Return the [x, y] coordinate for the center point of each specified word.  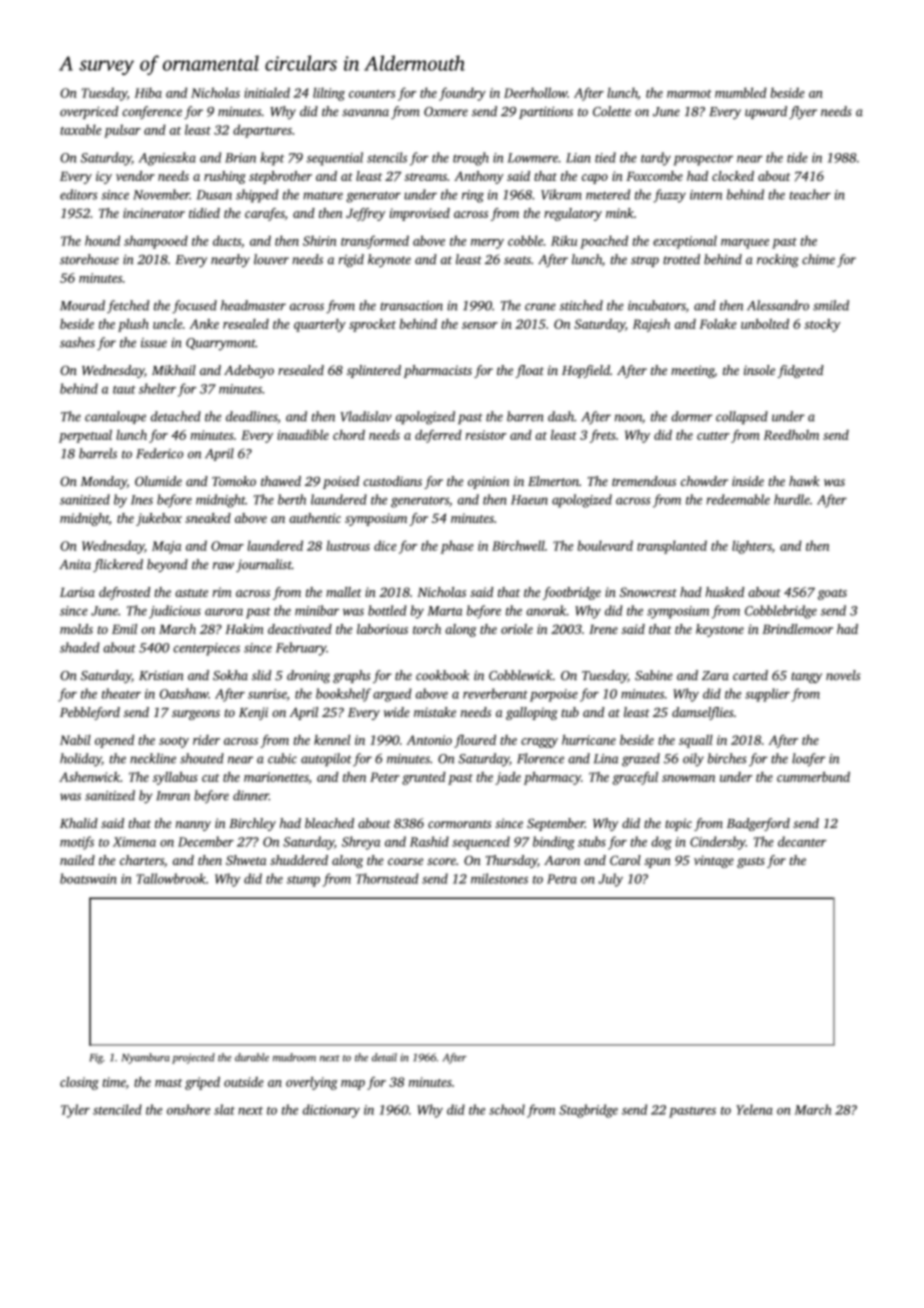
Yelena [754, 1109]
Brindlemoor [797, 629]
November [161, 194]
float [529, 371]
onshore [188, 1109]
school [507, 1109]
